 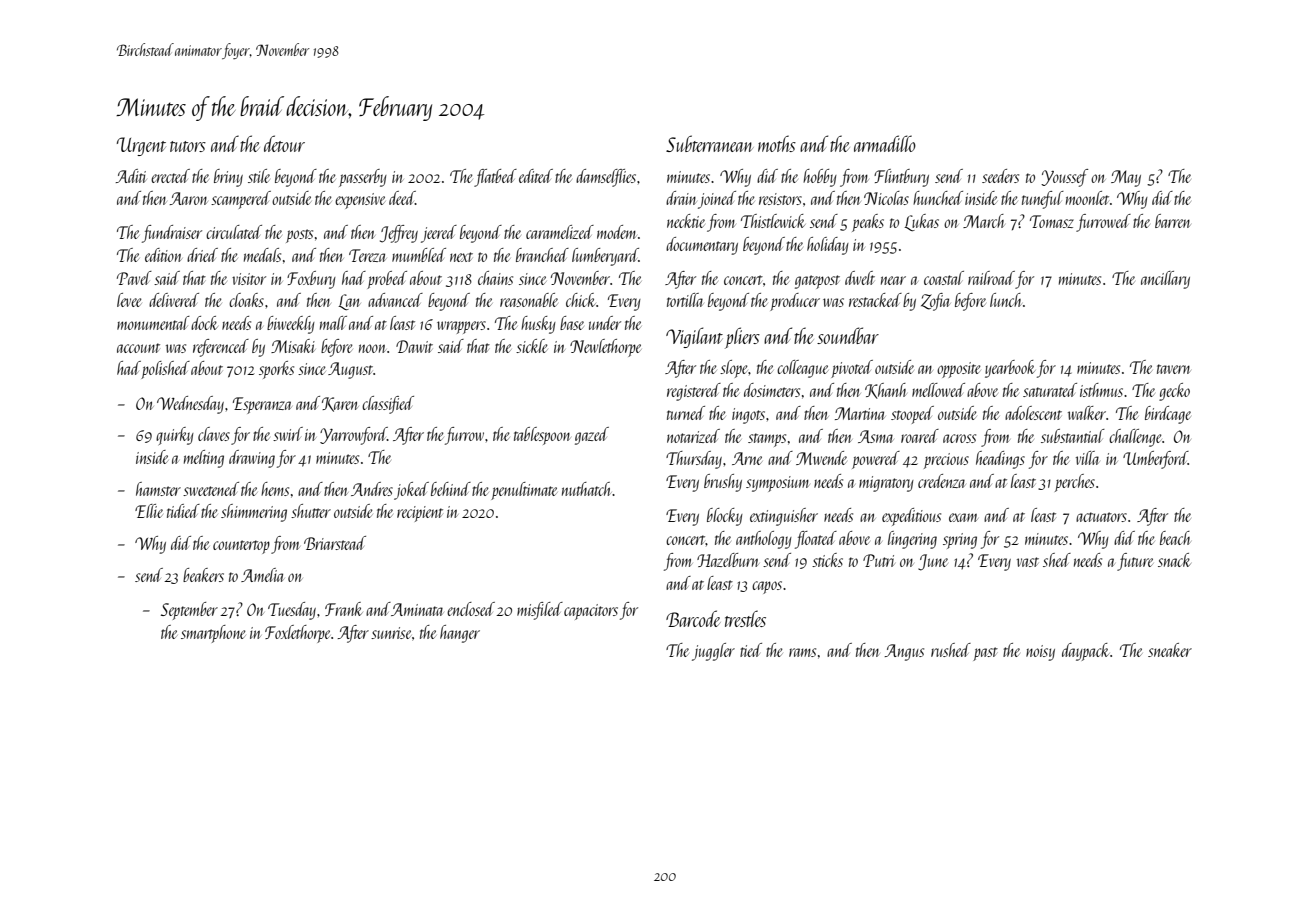 What do you see at coordinates (885, 143) in the page?
I see `armadillo` at bounding box center [885, 143].
